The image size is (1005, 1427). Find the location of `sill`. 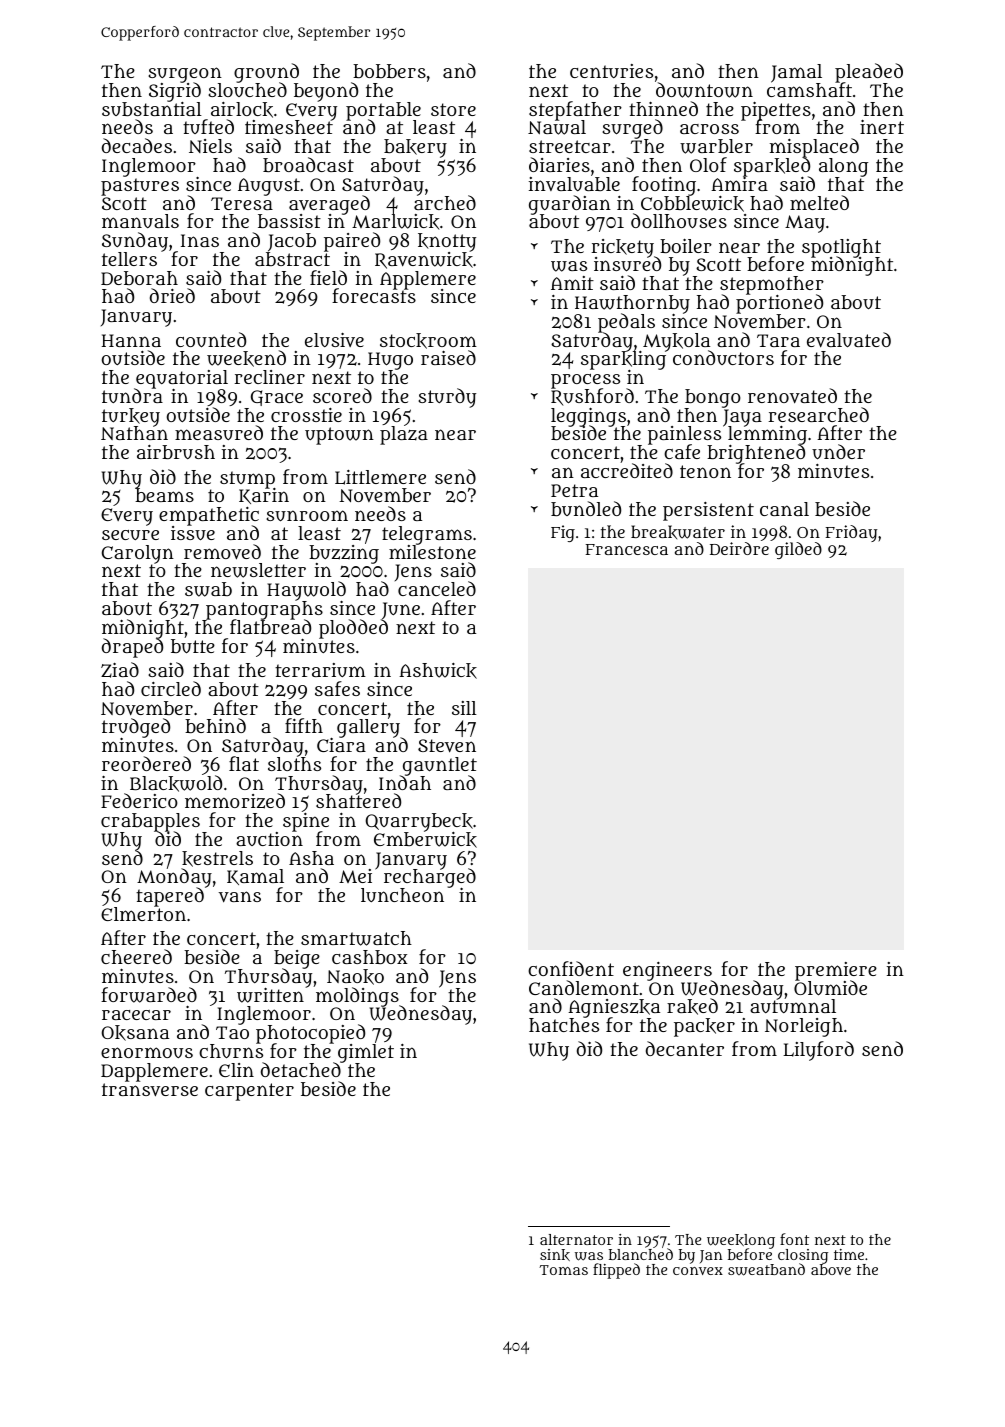

sill is located at coordinates (464, 708).
